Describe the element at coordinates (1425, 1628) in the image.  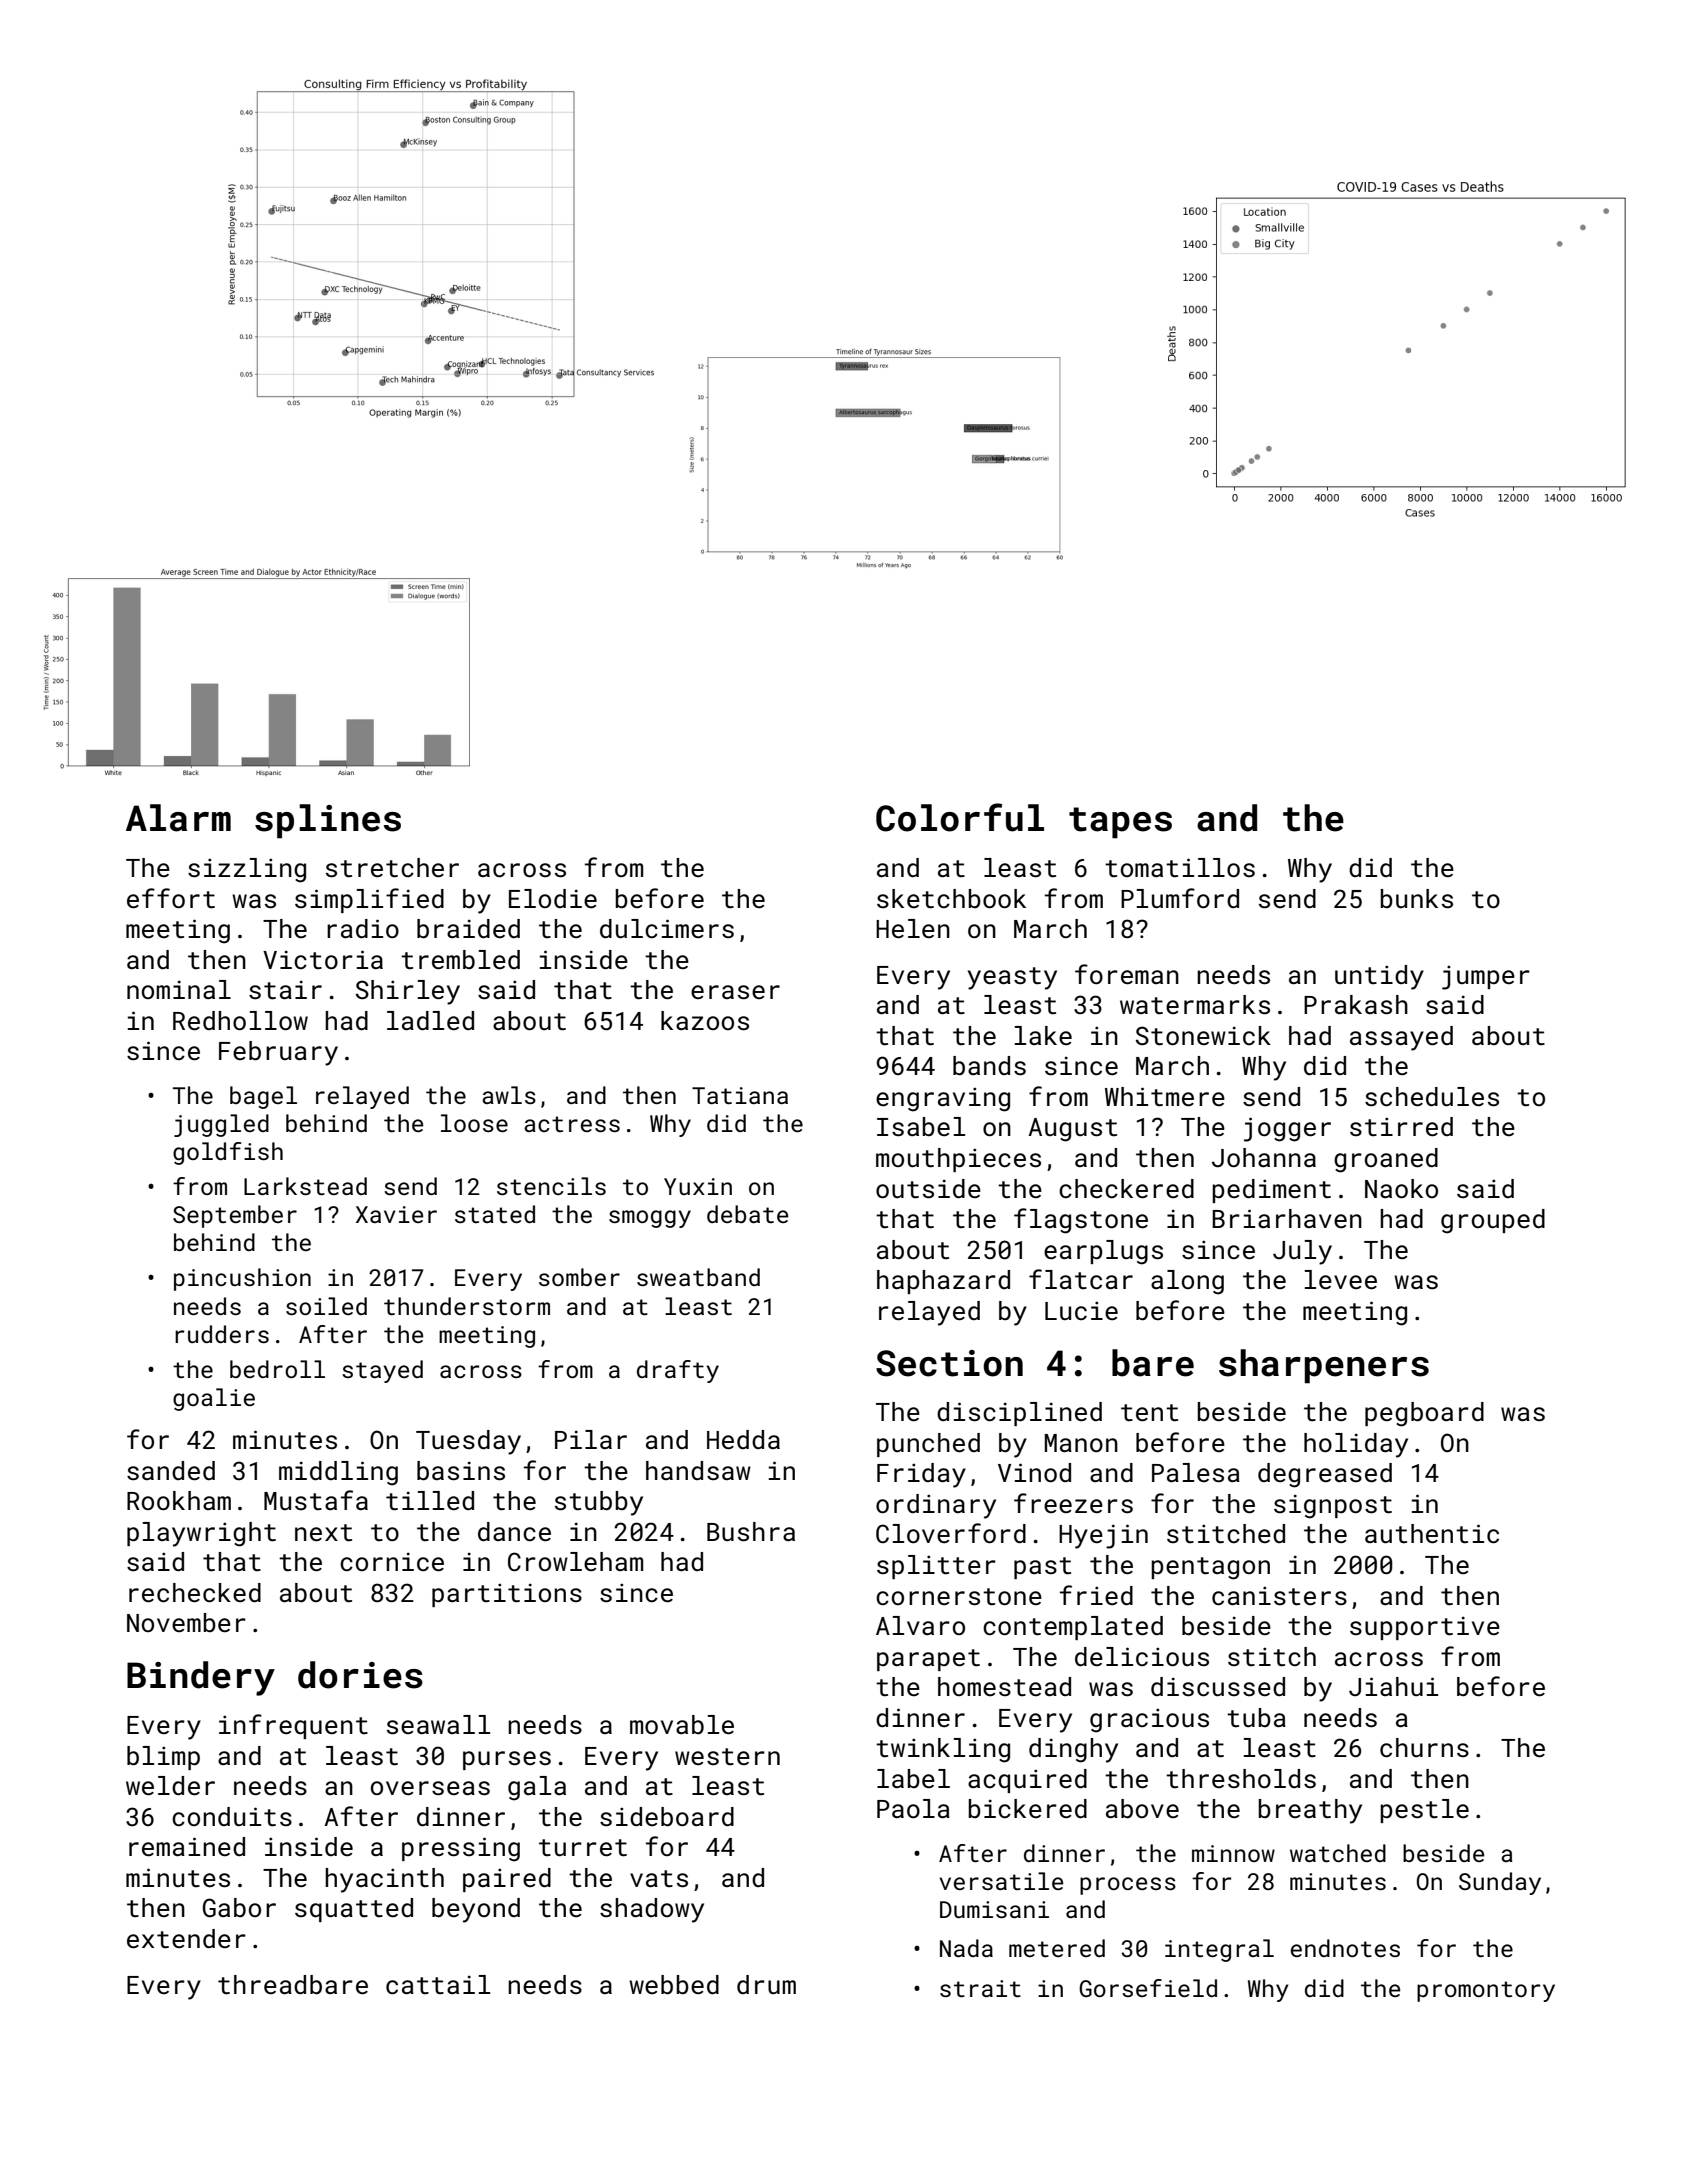
I see `supportive` at that location.
